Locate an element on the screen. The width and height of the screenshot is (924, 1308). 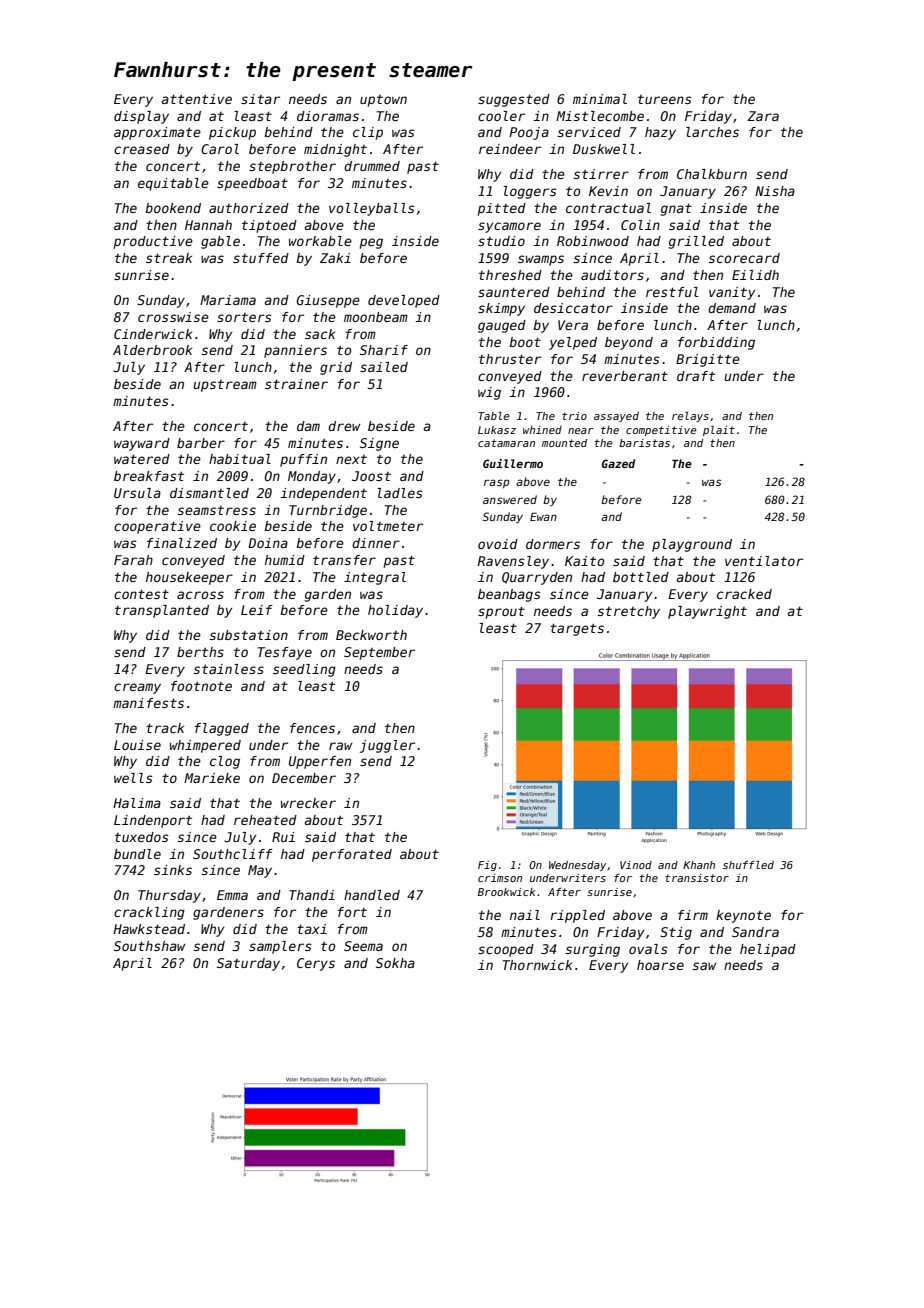
sitar is located at coordinates (260, 99).
